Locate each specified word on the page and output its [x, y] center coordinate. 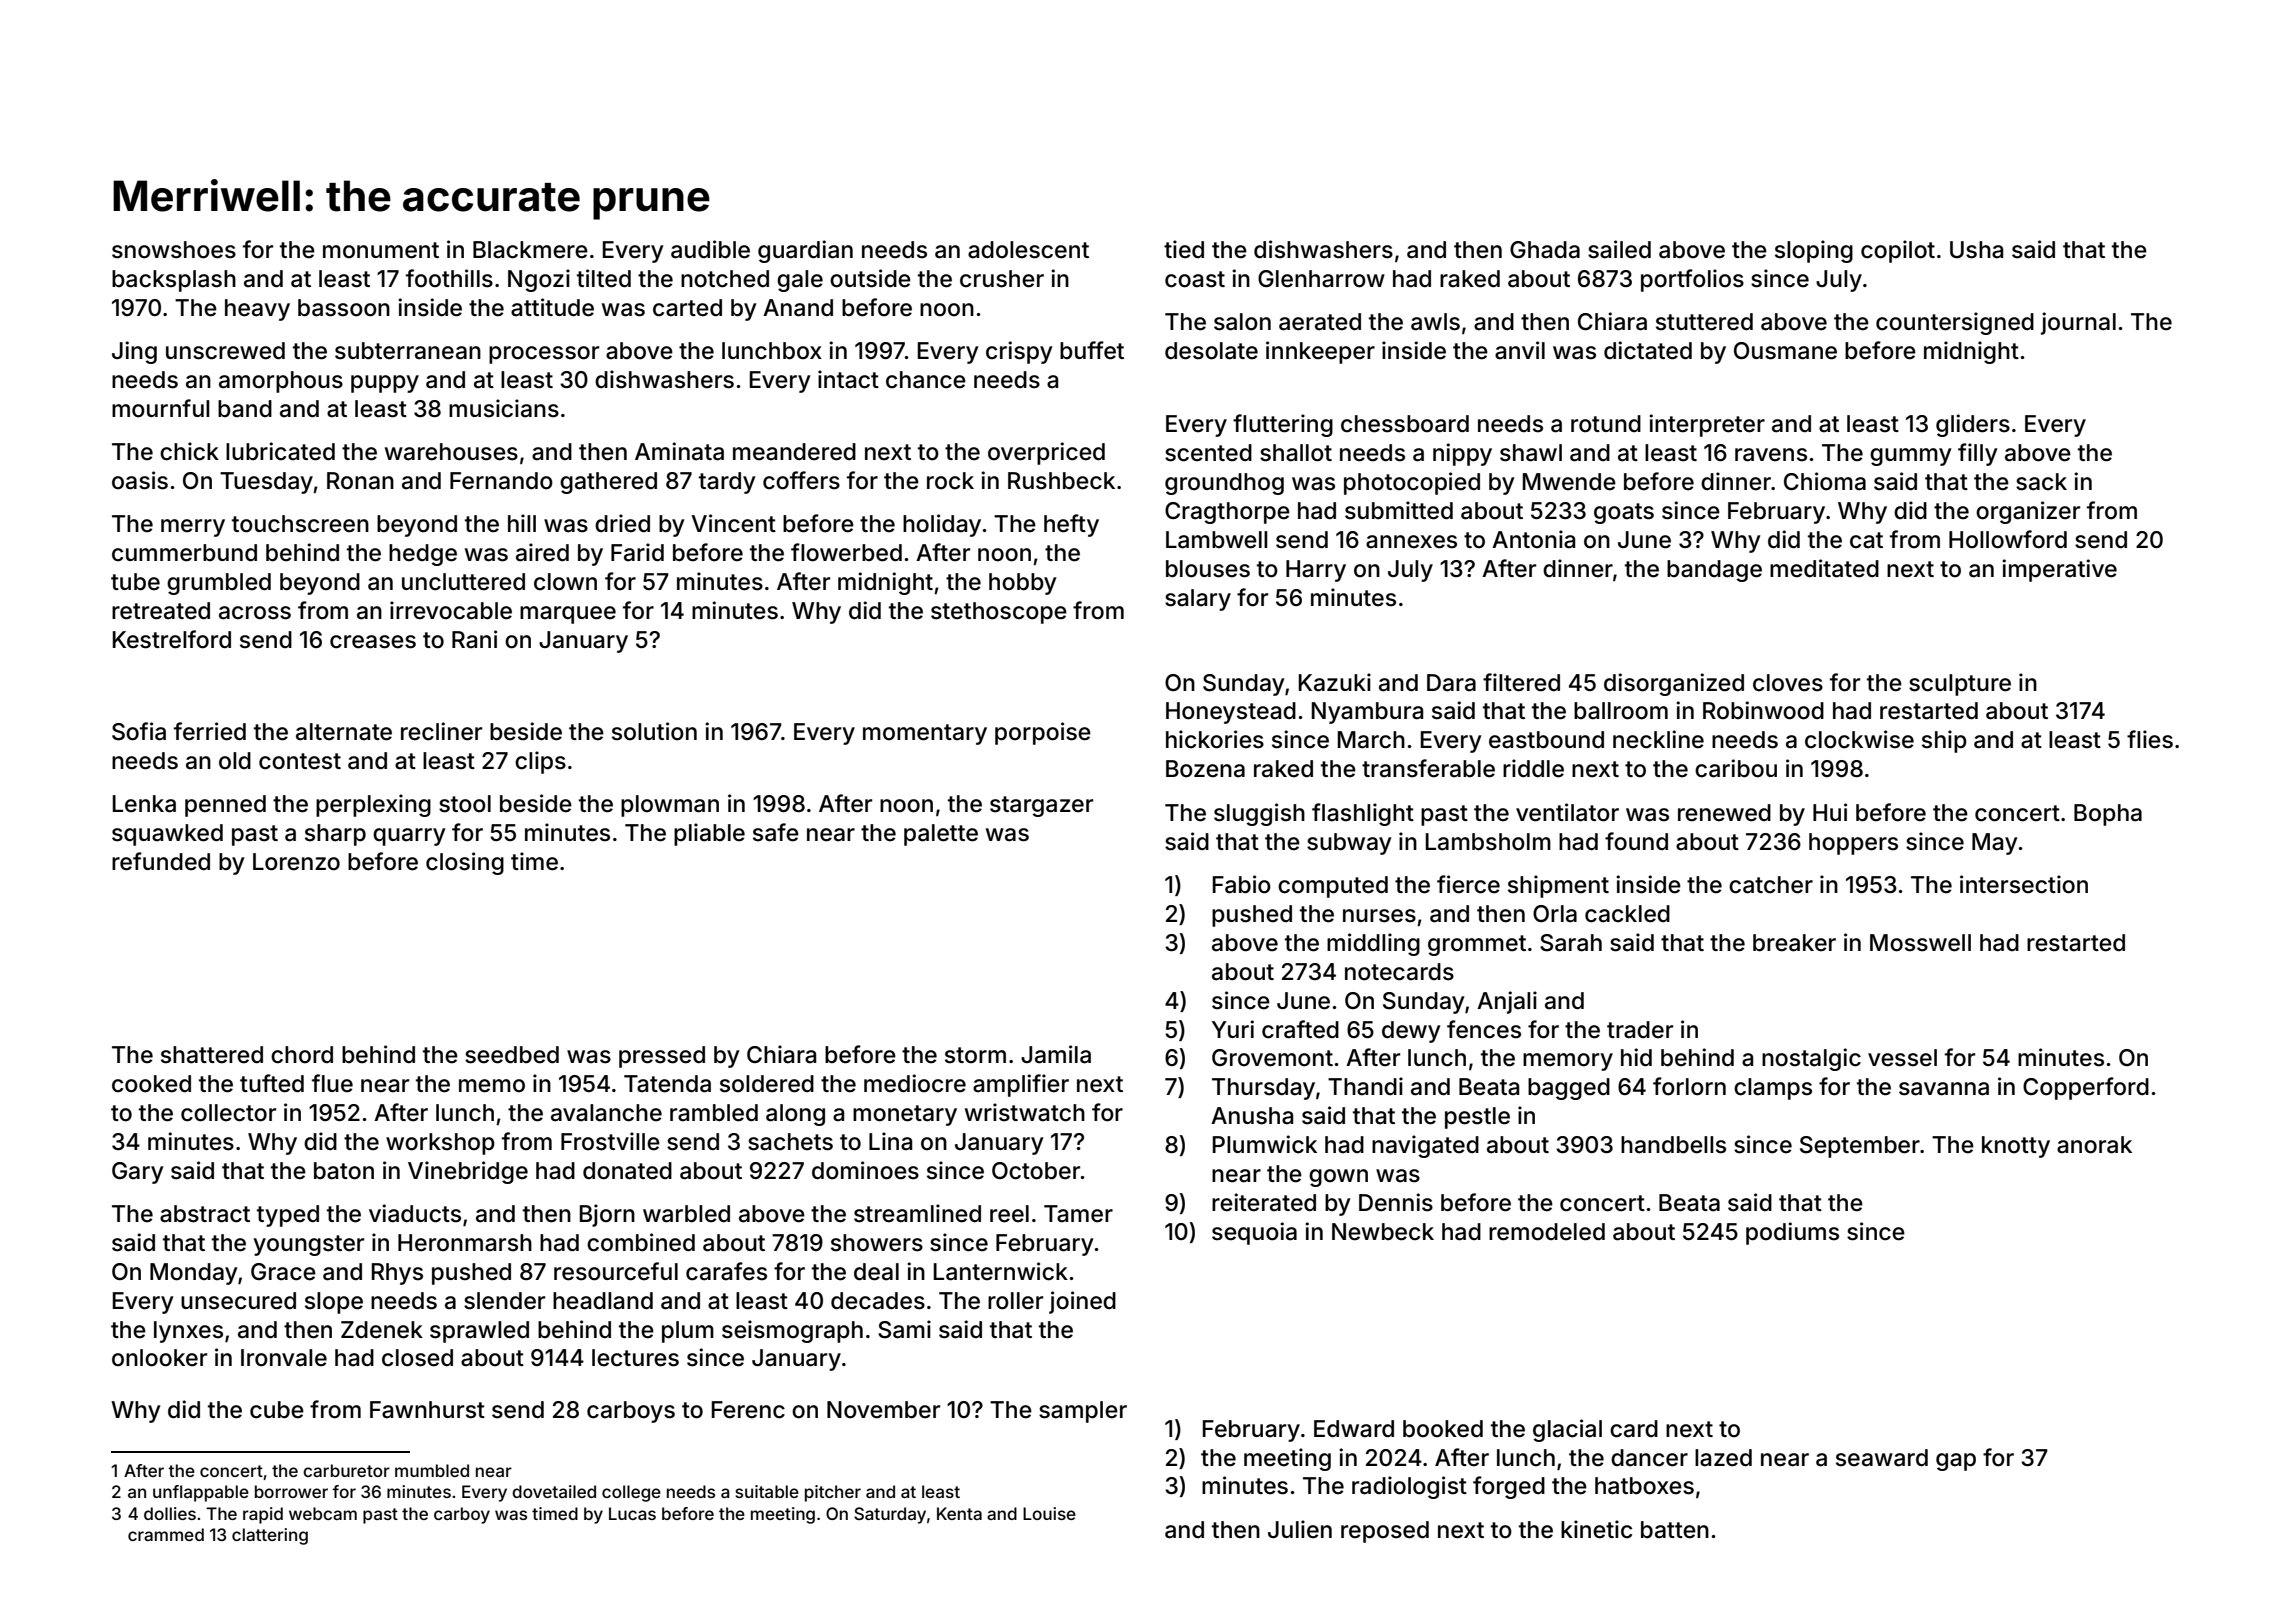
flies [2150, 739]
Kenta [959, 1513]
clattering [270, 1536]
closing [465, 863]
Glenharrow [1321, 279]
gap [1956, 1462]
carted [687, 308]
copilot [1898, 251]
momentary [925, 734]
